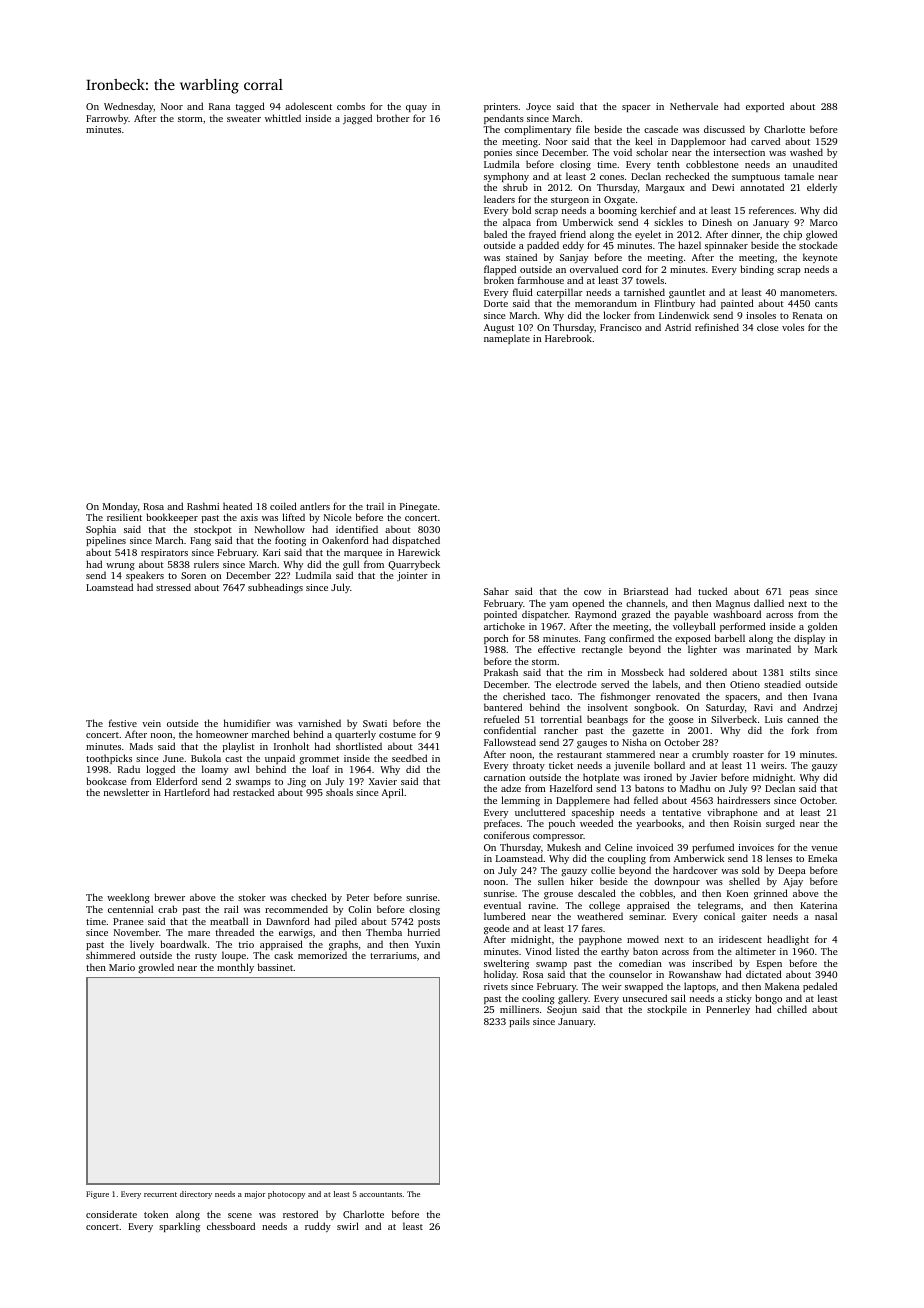  What do you see at coordinates (179, 1227) in the page?
I see `sparkling` at bounding box center [179, 1227].
